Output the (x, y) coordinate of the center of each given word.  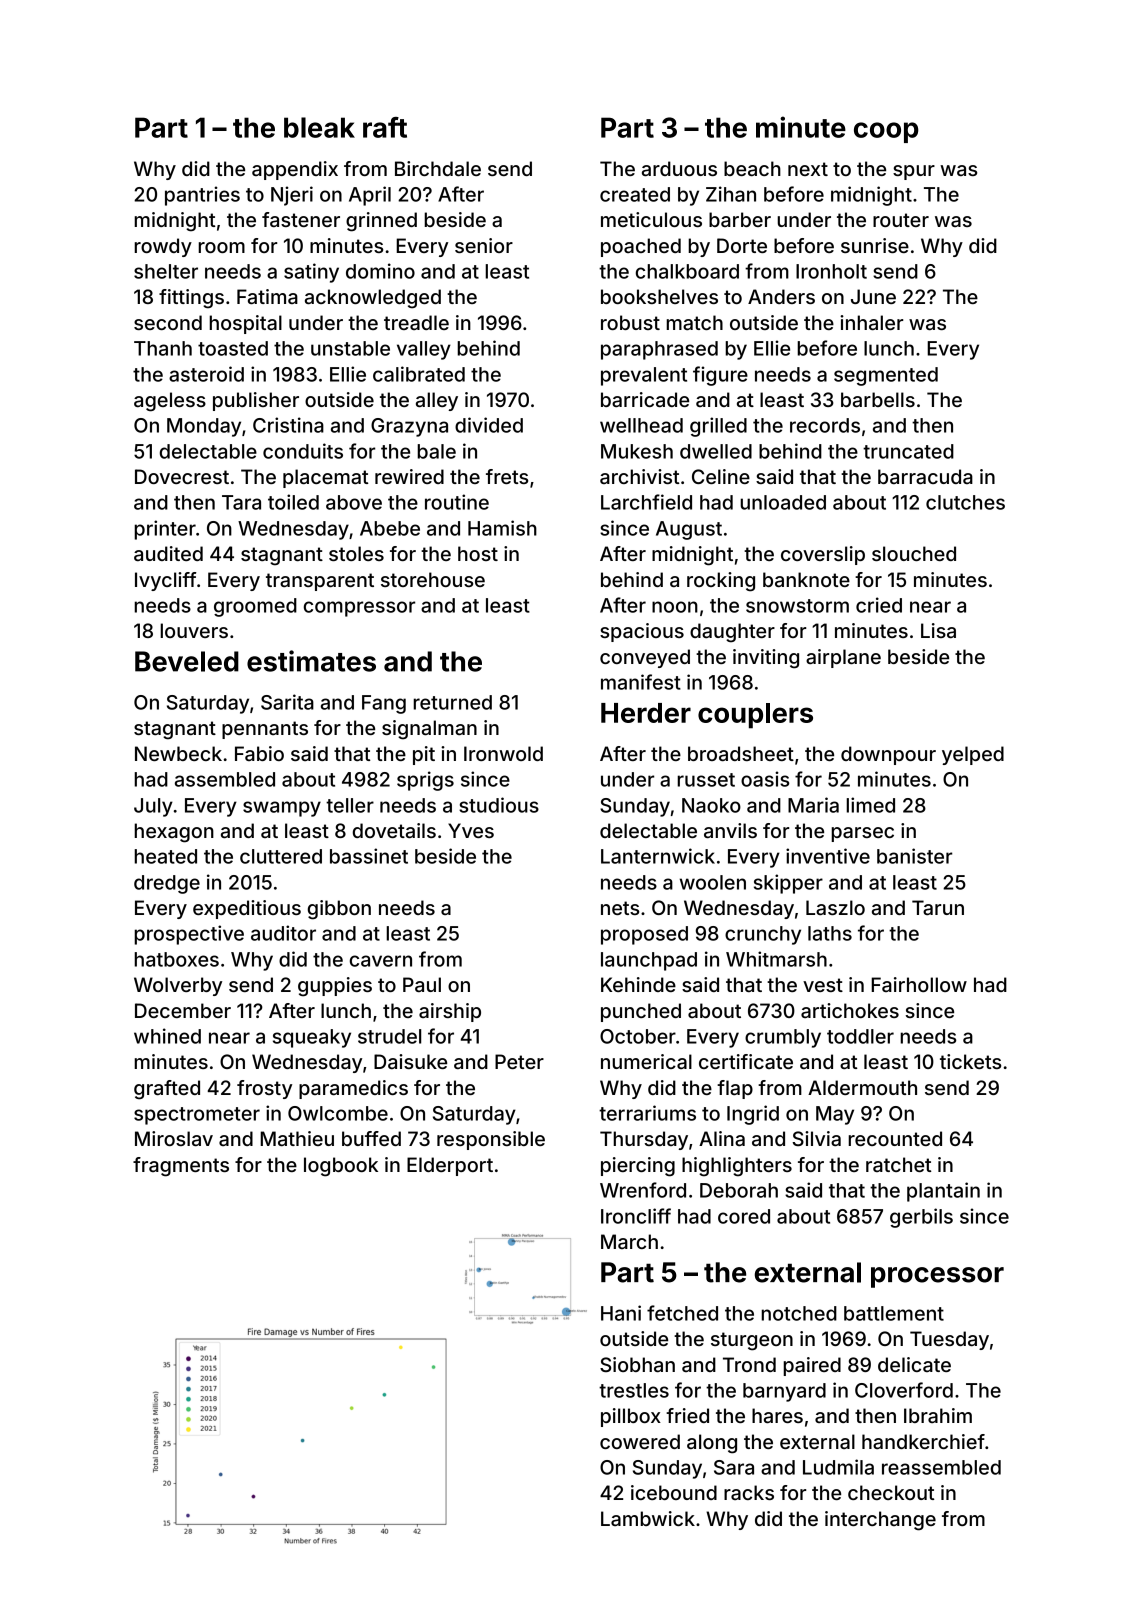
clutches (965, 502)
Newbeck (178, 753)
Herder (646, 713)
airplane (843, 658)
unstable (350, 348)
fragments (181, 1167)
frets (507, 476)
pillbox (631, 1417)
